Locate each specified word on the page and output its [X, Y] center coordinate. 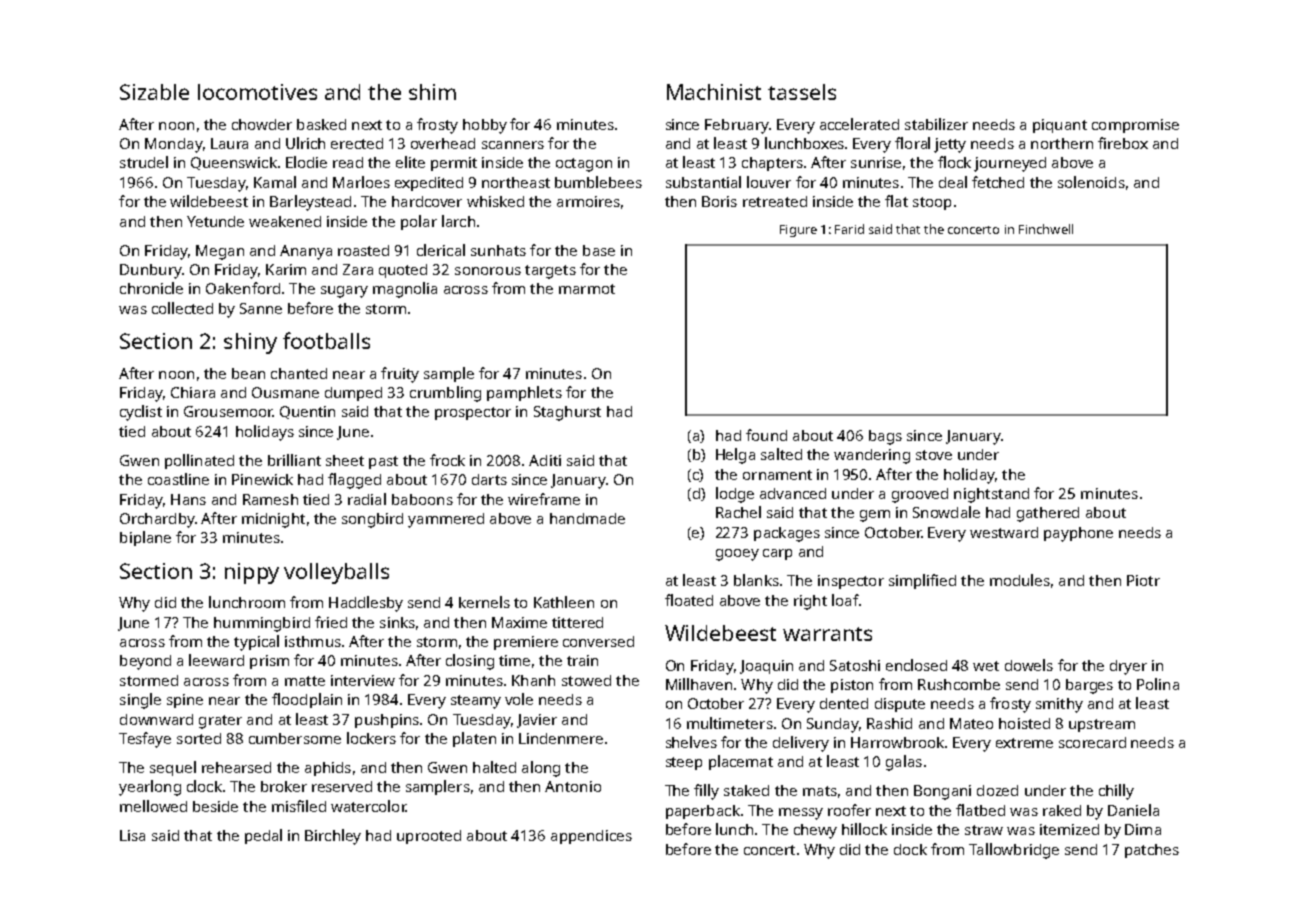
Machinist [714, 92]
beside [215, 806]
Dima [1143, 829]
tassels [802, 92]
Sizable [154, 92]
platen [474, 739]
